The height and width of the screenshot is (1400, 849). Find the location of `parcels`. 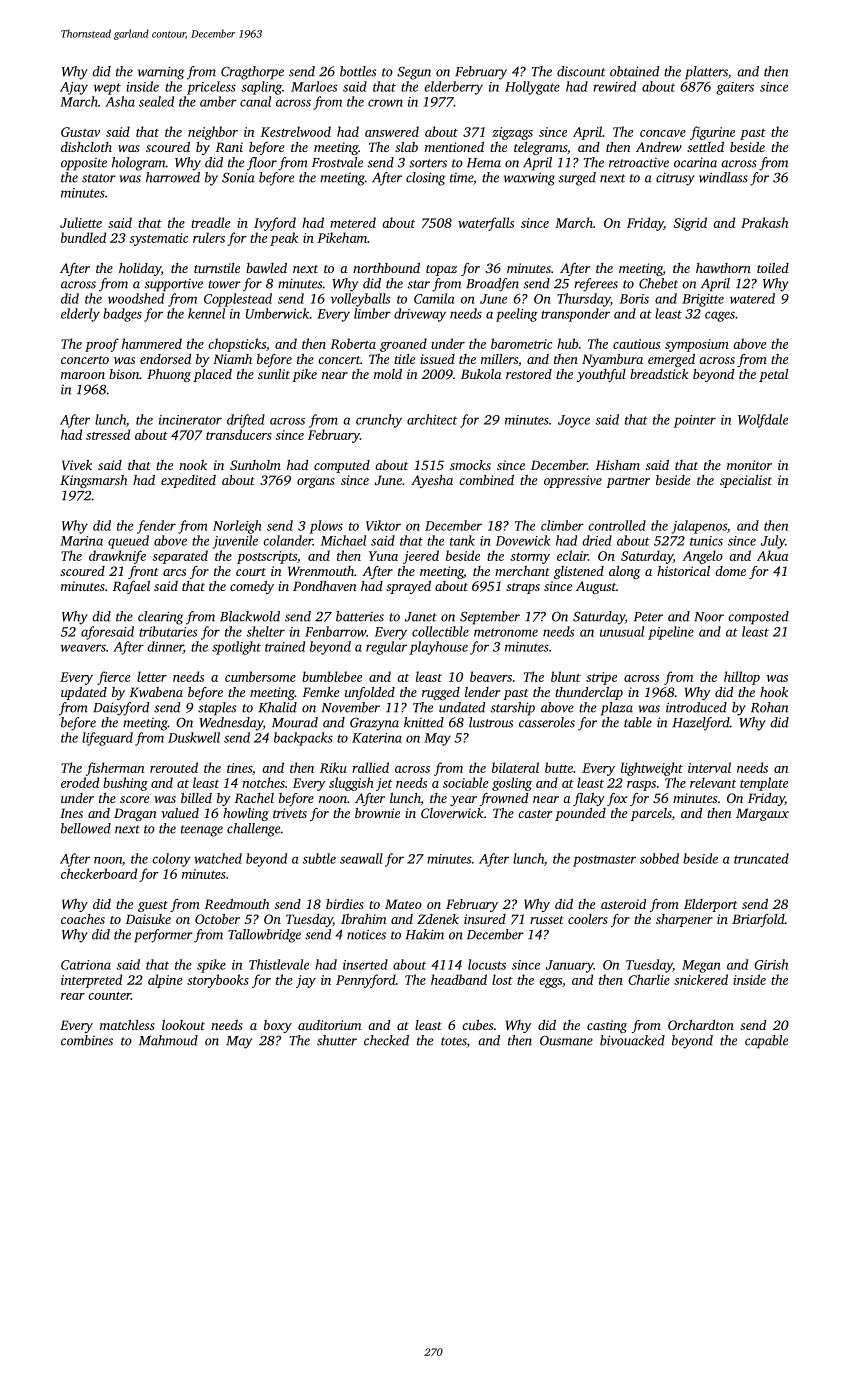

parcels is located at coordinates (651, 814).
